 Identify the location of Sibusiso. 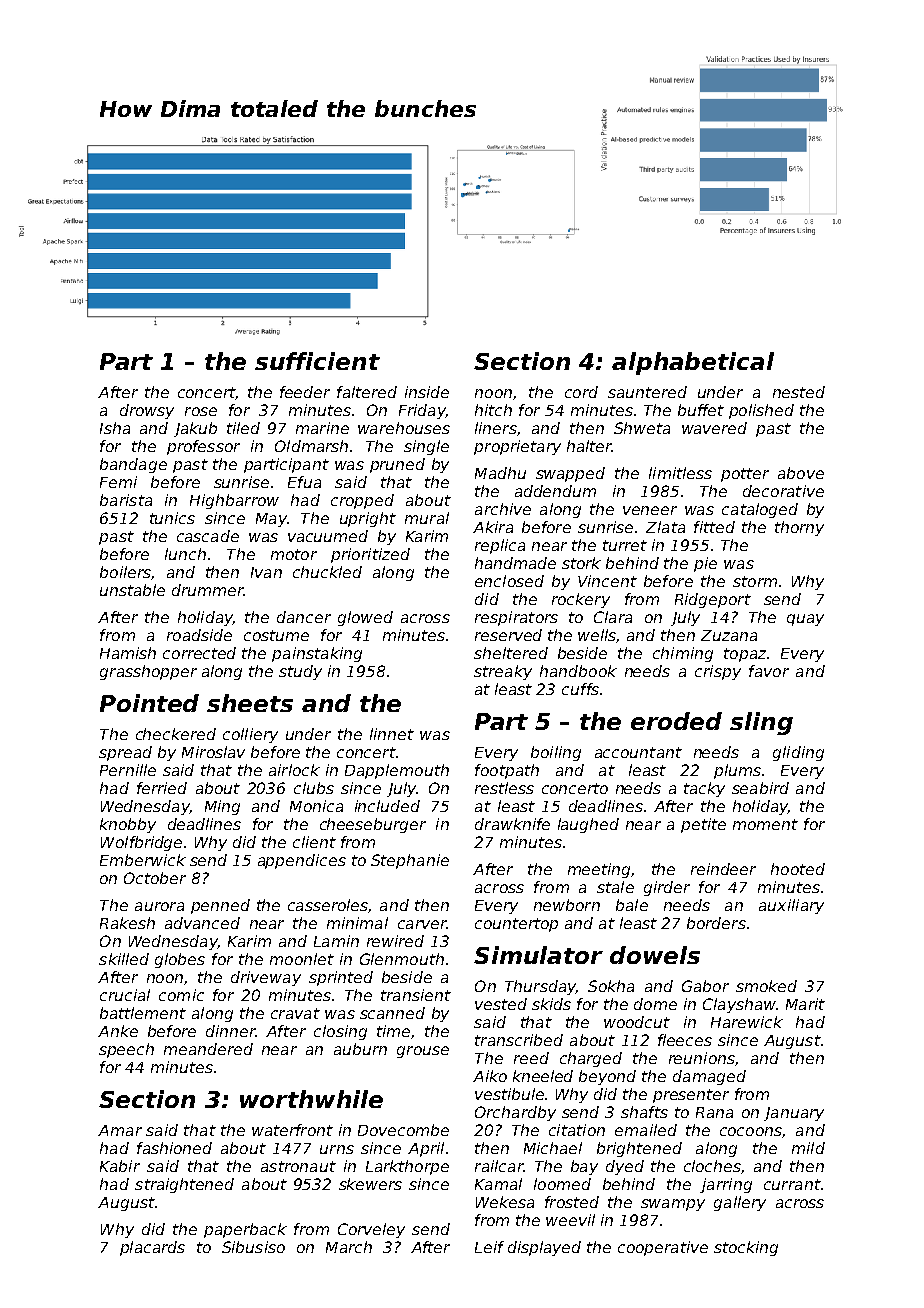
(253, 1247).
